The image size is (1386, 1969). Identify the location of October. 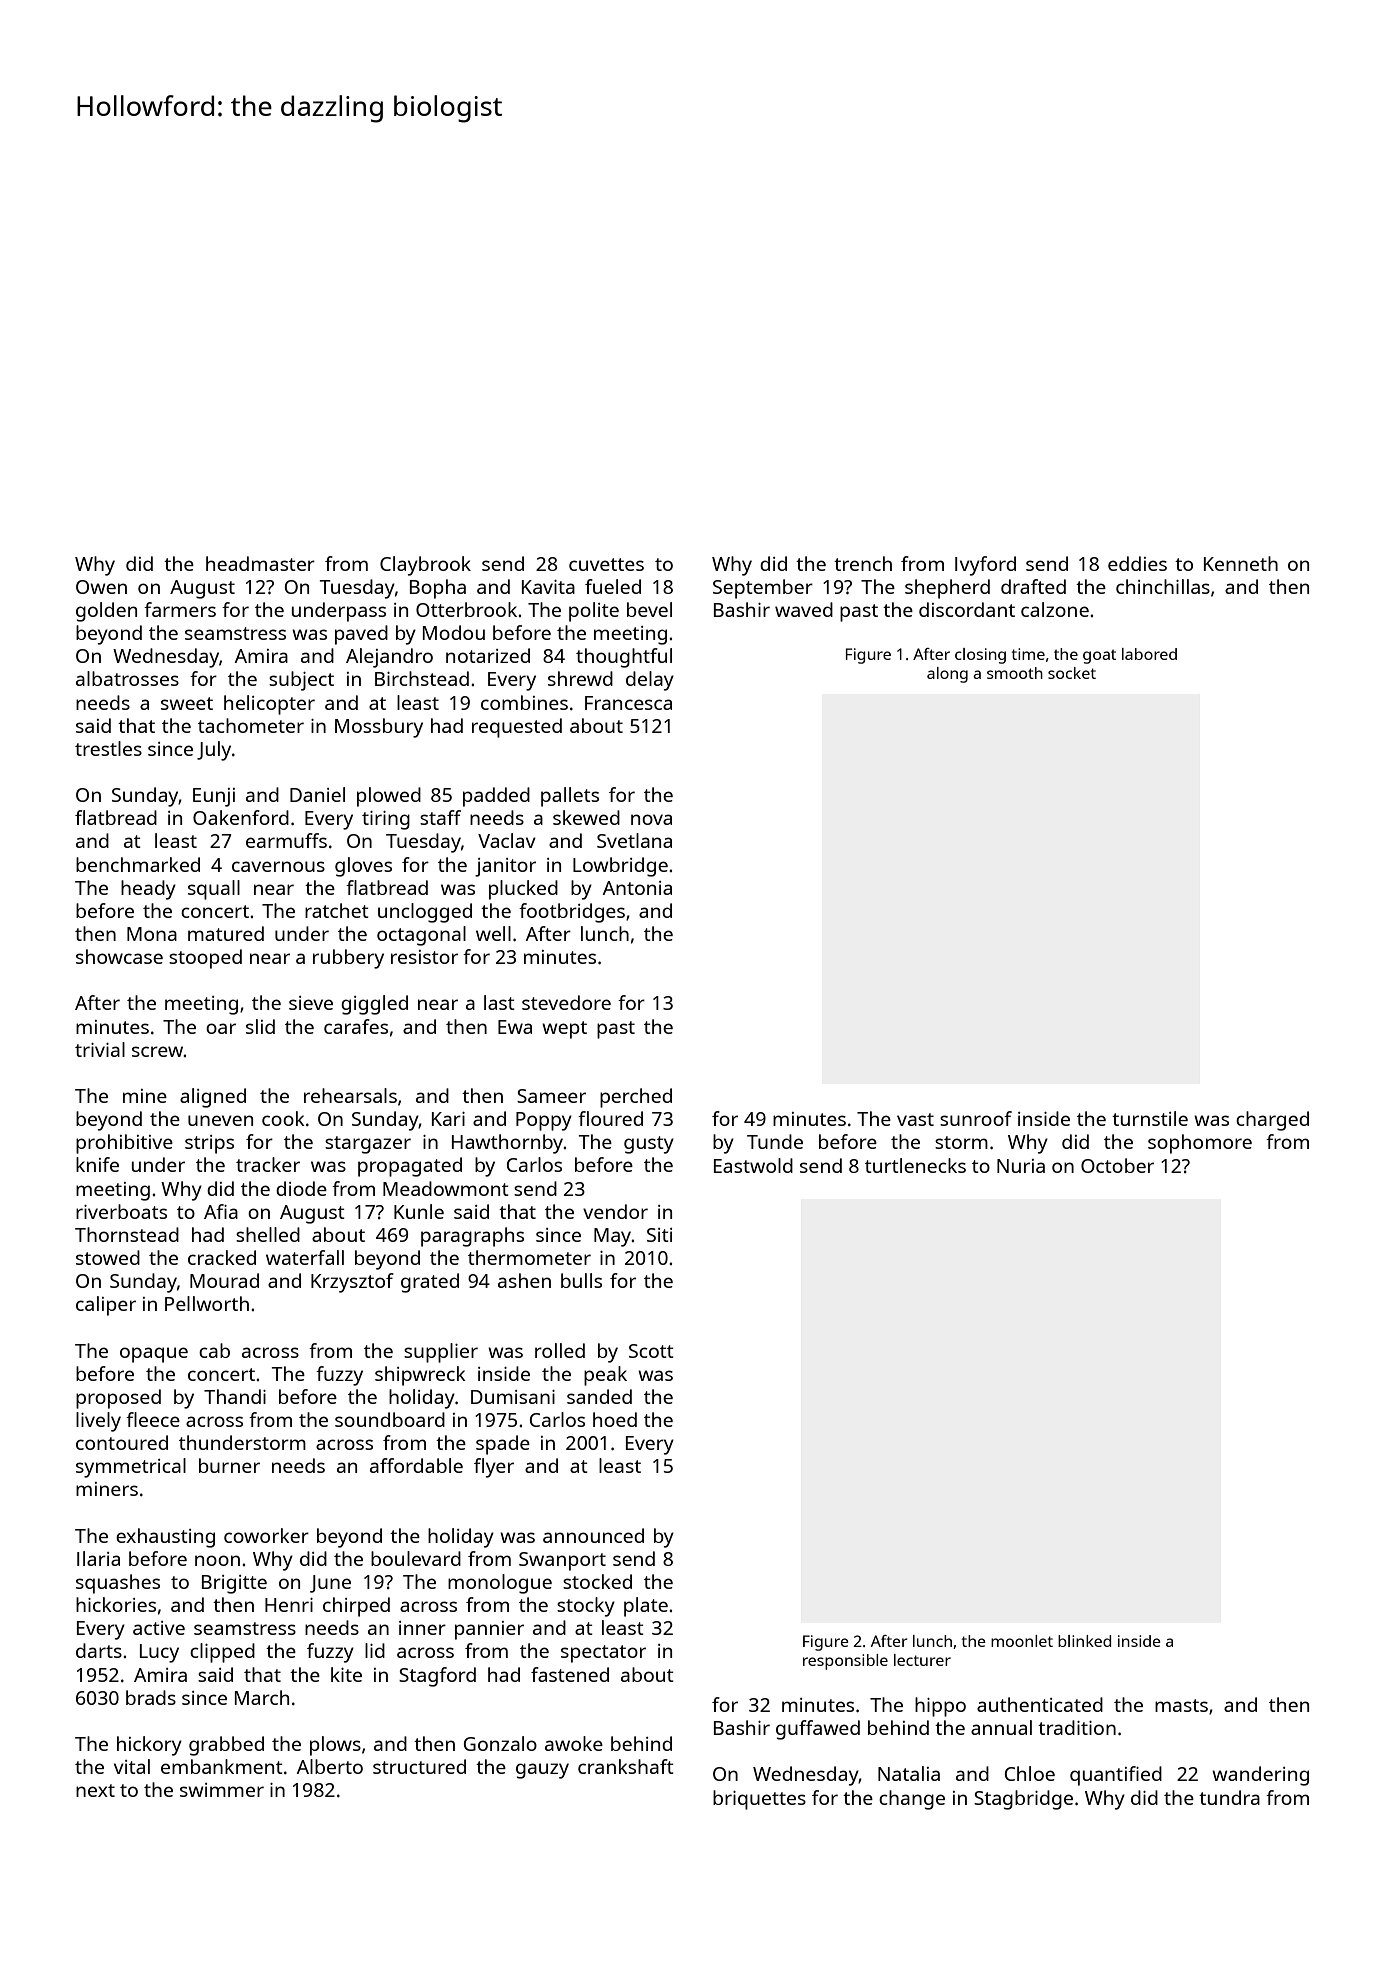
(1117, 1165).
